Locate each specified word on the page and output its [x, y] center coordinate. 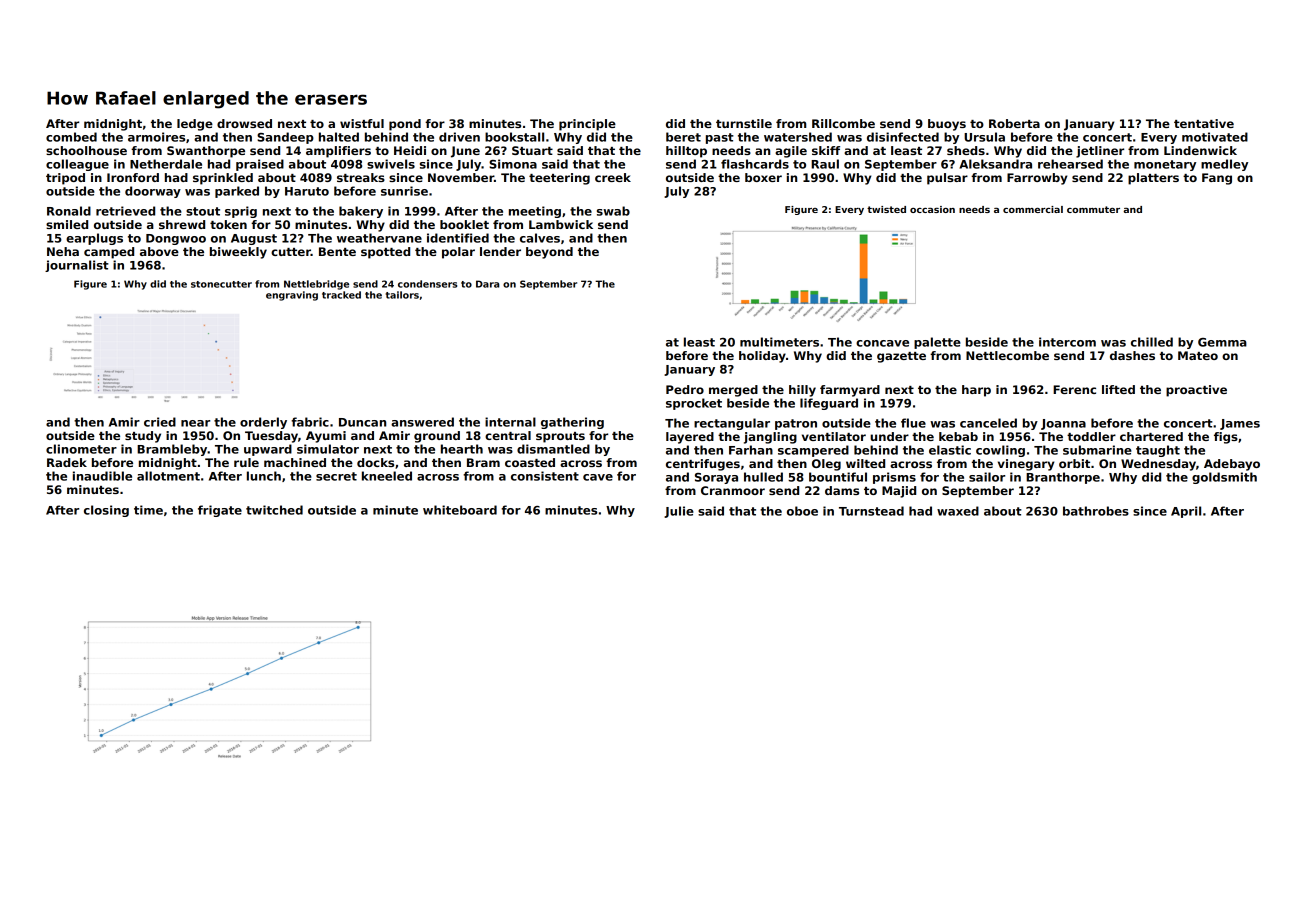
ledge [195, 125]
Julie [679, 512]
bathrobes [1096, 511]
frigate [220, 511]
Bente [337, 251]
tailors [402, 295]
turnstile [744, 123]
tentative [1204, 123]
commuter [1093, 209]
